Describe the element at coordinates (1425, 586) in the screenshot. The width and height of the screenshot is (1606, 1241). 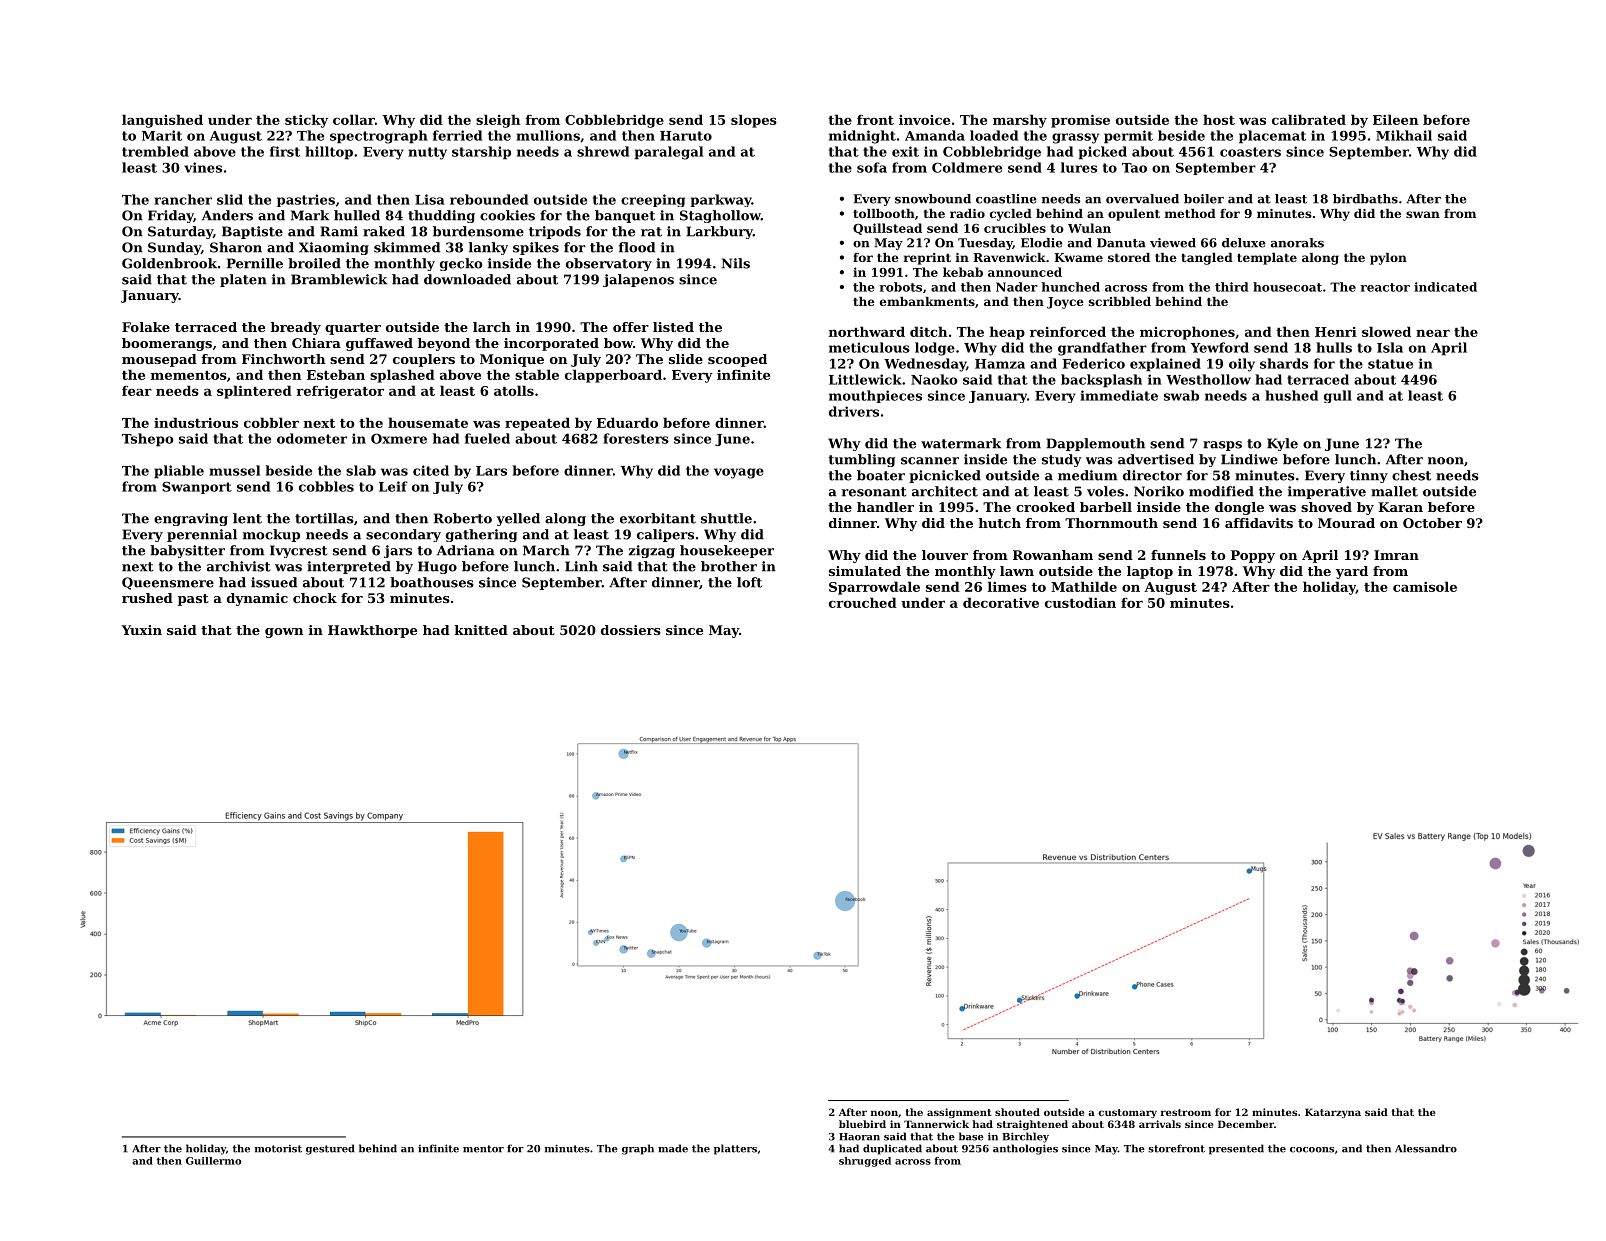
I see `camisole` at that location.
